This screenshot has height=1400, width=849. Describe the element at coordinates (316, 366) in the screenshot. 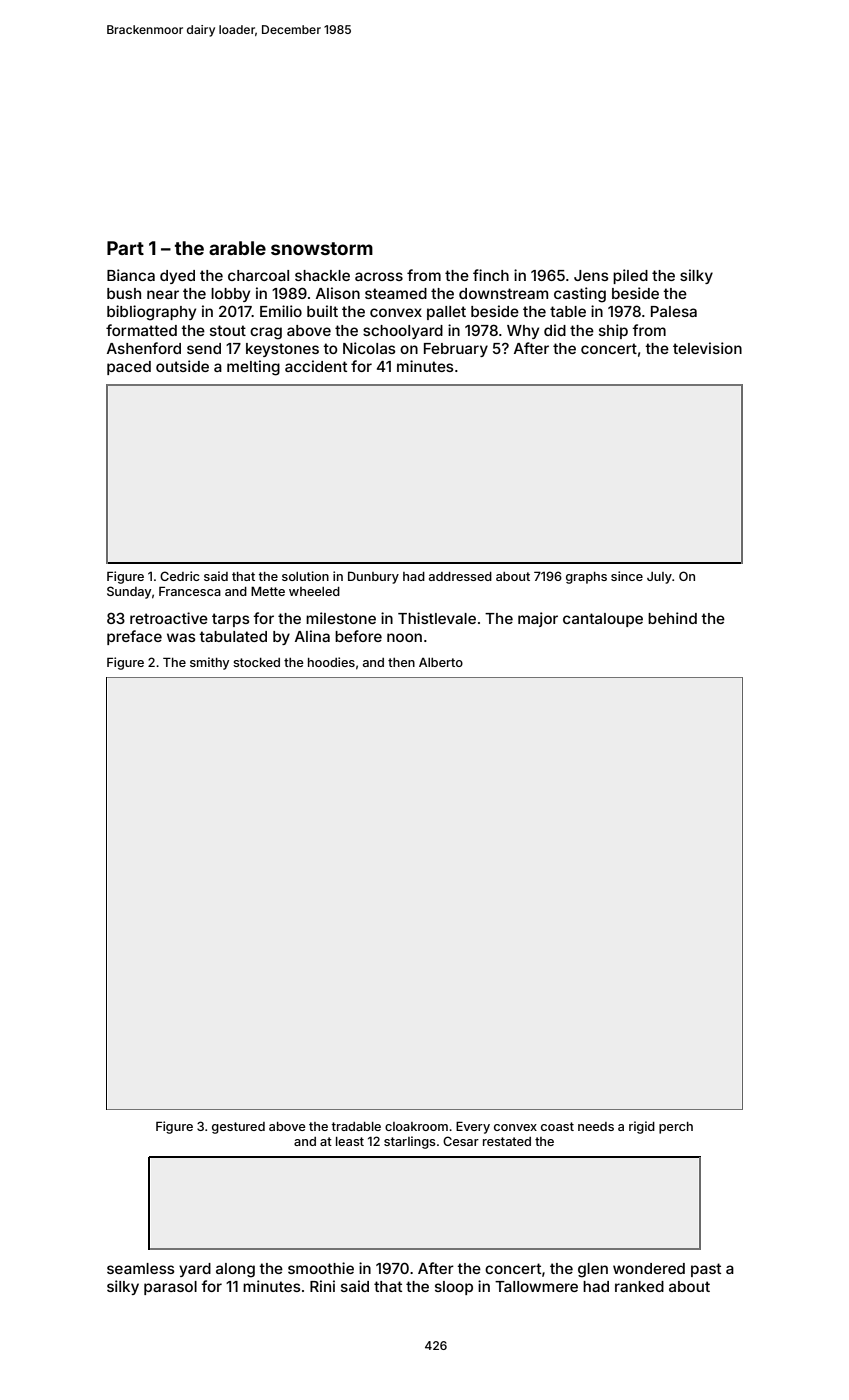

I see `accident` at that location.
